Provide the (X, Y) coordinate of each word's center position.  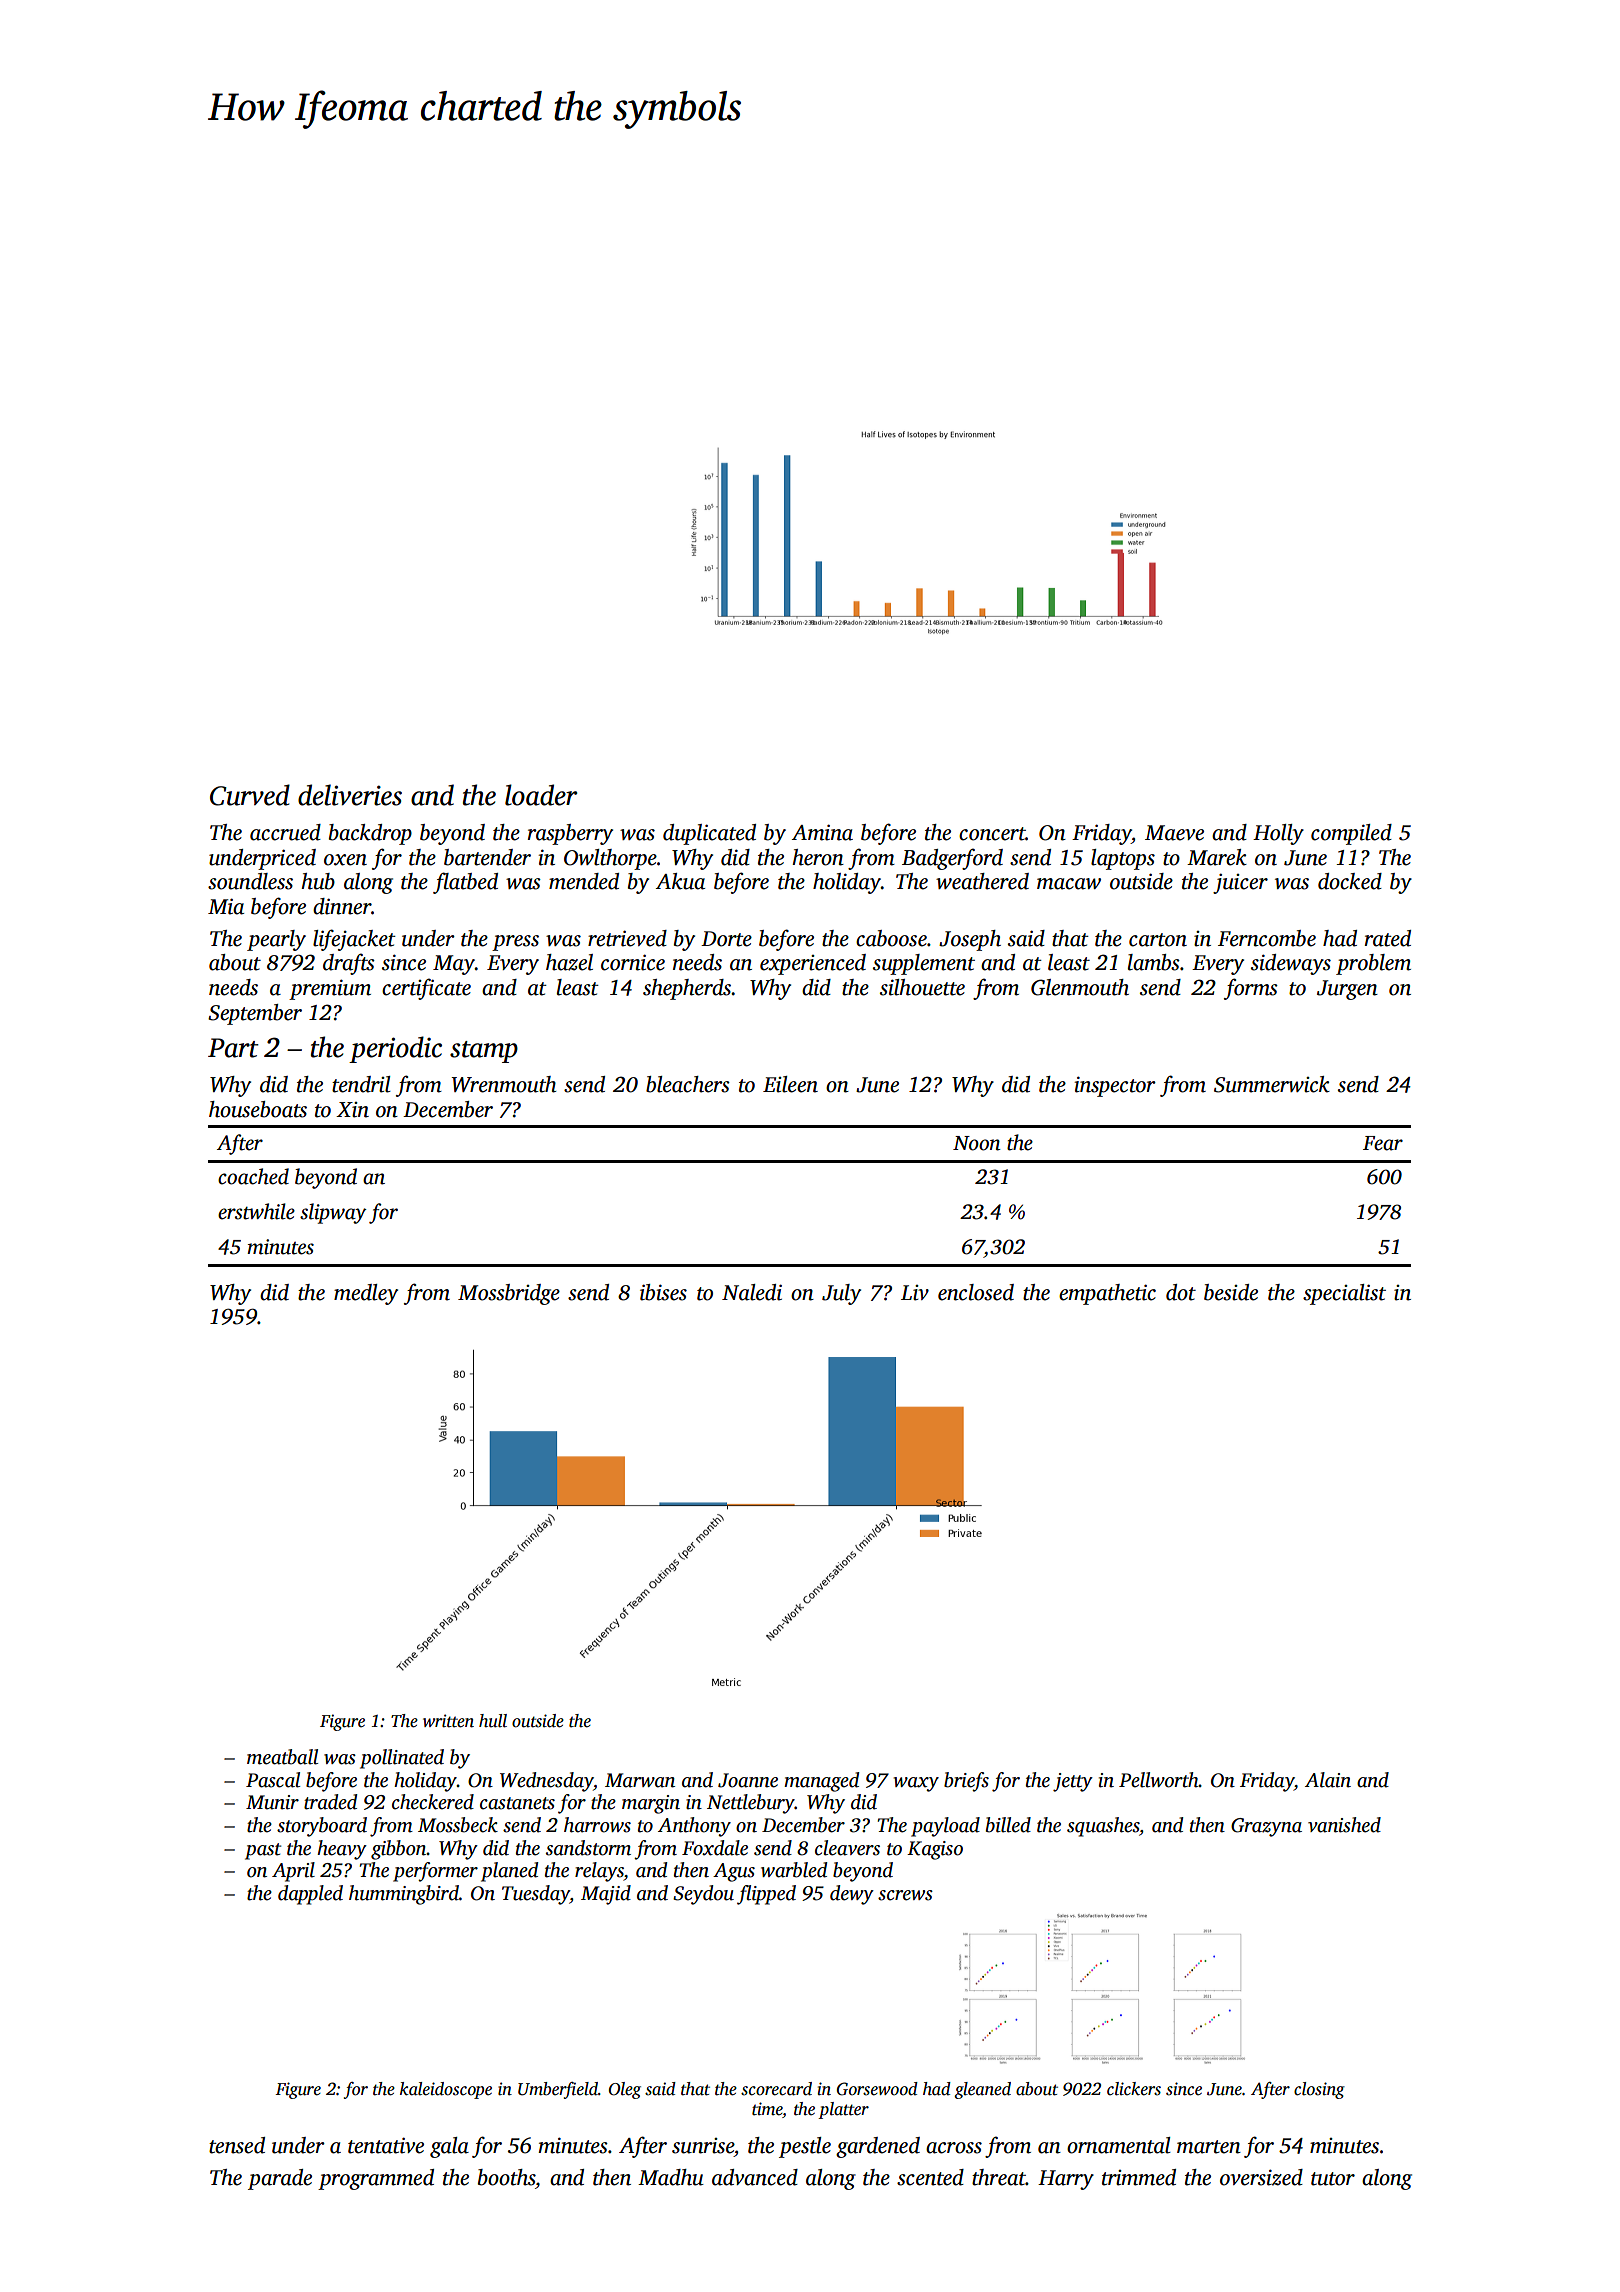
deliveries (350, 795)
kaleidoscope (446, 2090)
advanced (755, 2177)
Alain (1328, 1780)
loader (541, 795)
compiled (1351, 834)
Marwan (640, 1780)
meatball (282, 1757)
